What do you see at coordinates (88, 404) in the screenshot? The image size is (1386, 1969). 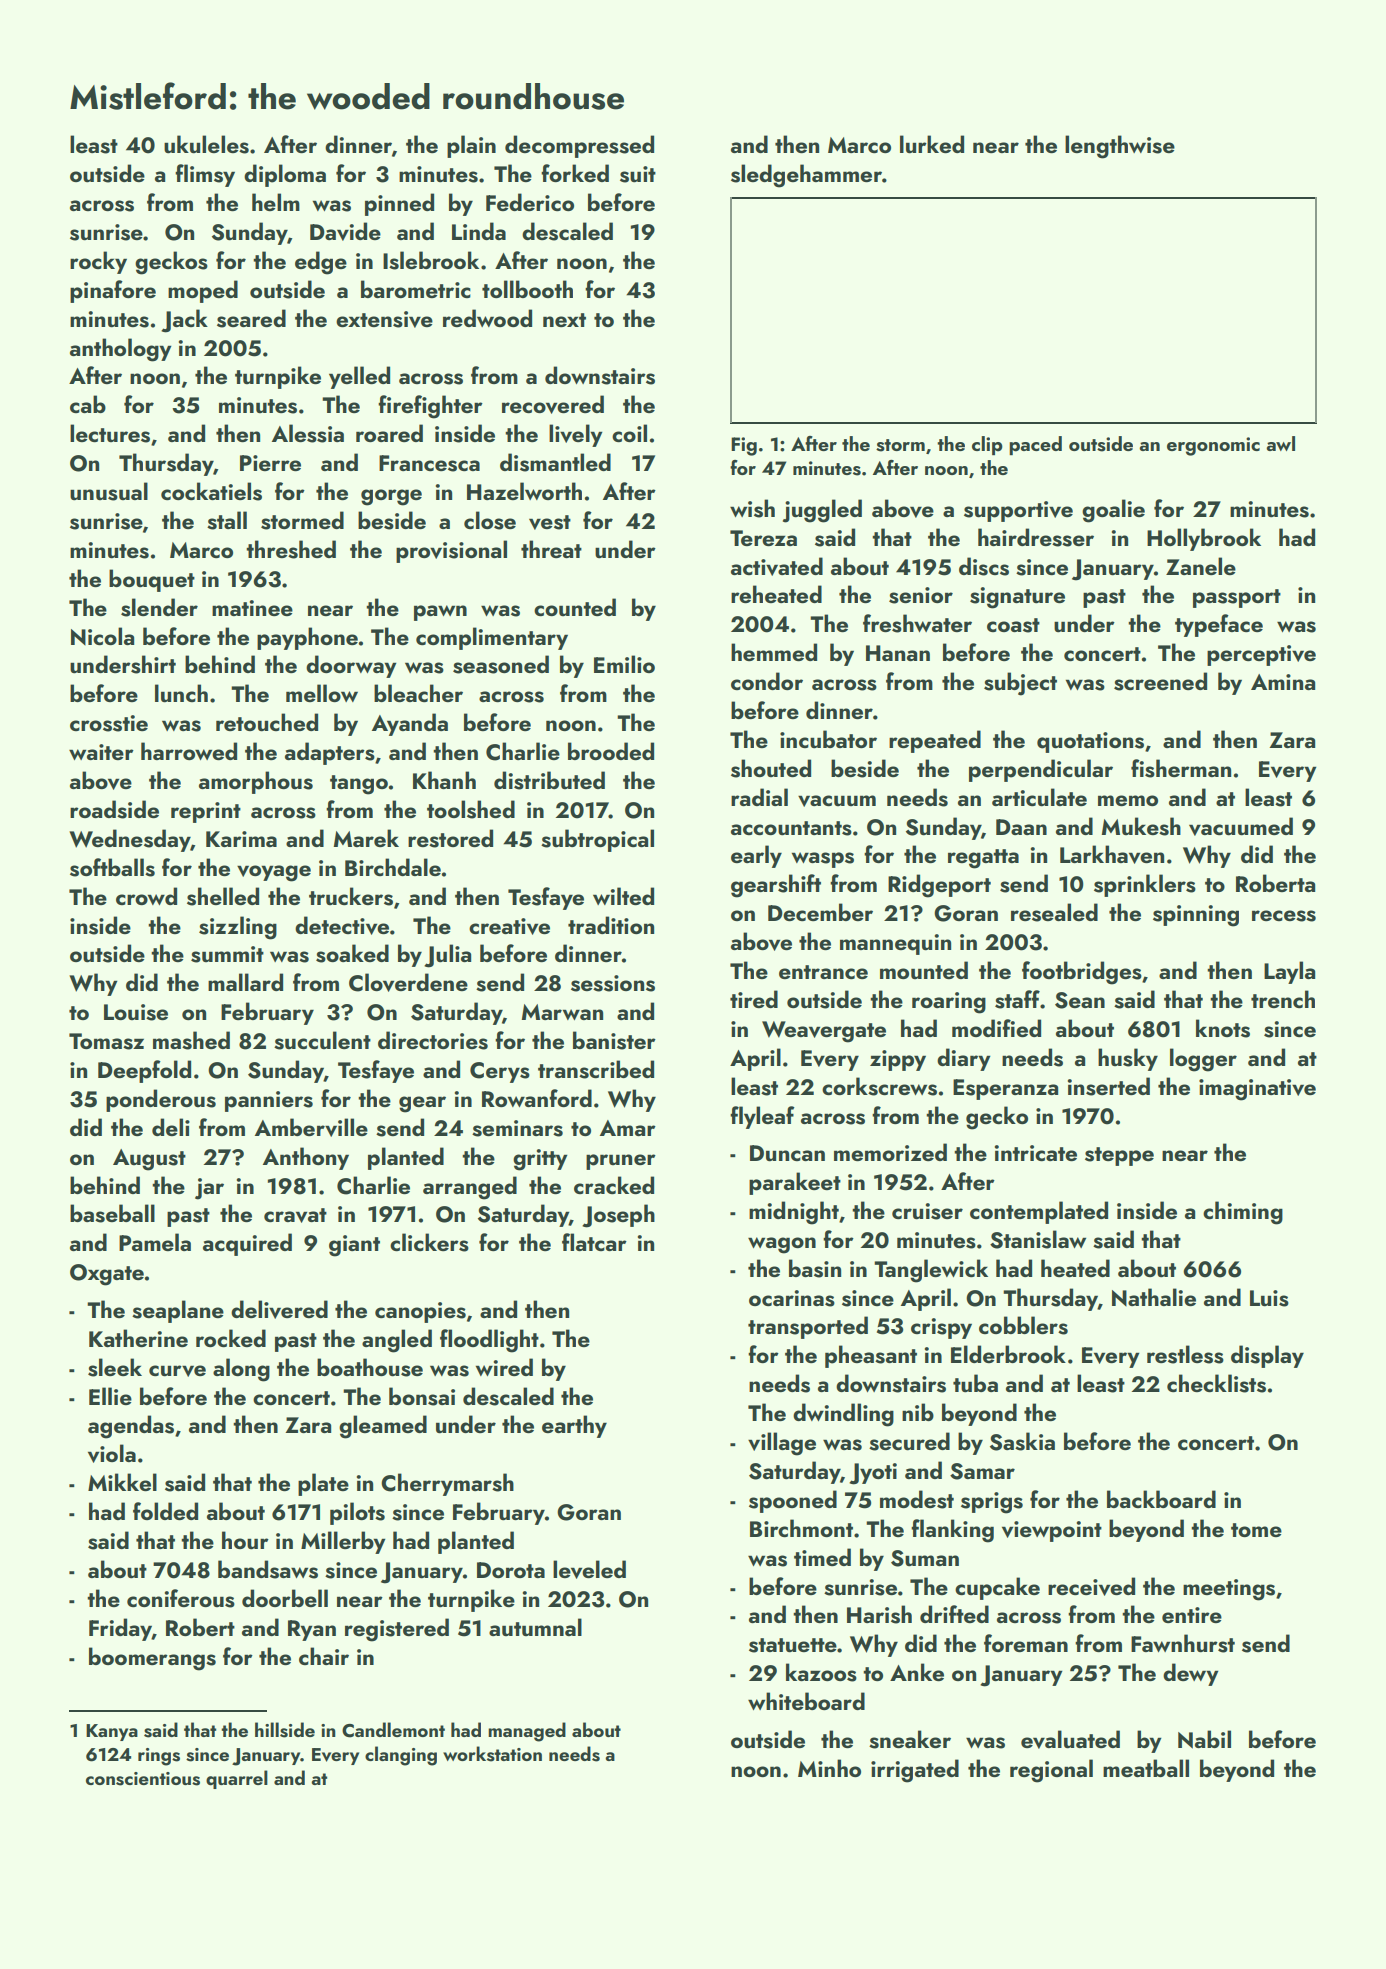 I see `cab` at bounding box center [88, 404].
